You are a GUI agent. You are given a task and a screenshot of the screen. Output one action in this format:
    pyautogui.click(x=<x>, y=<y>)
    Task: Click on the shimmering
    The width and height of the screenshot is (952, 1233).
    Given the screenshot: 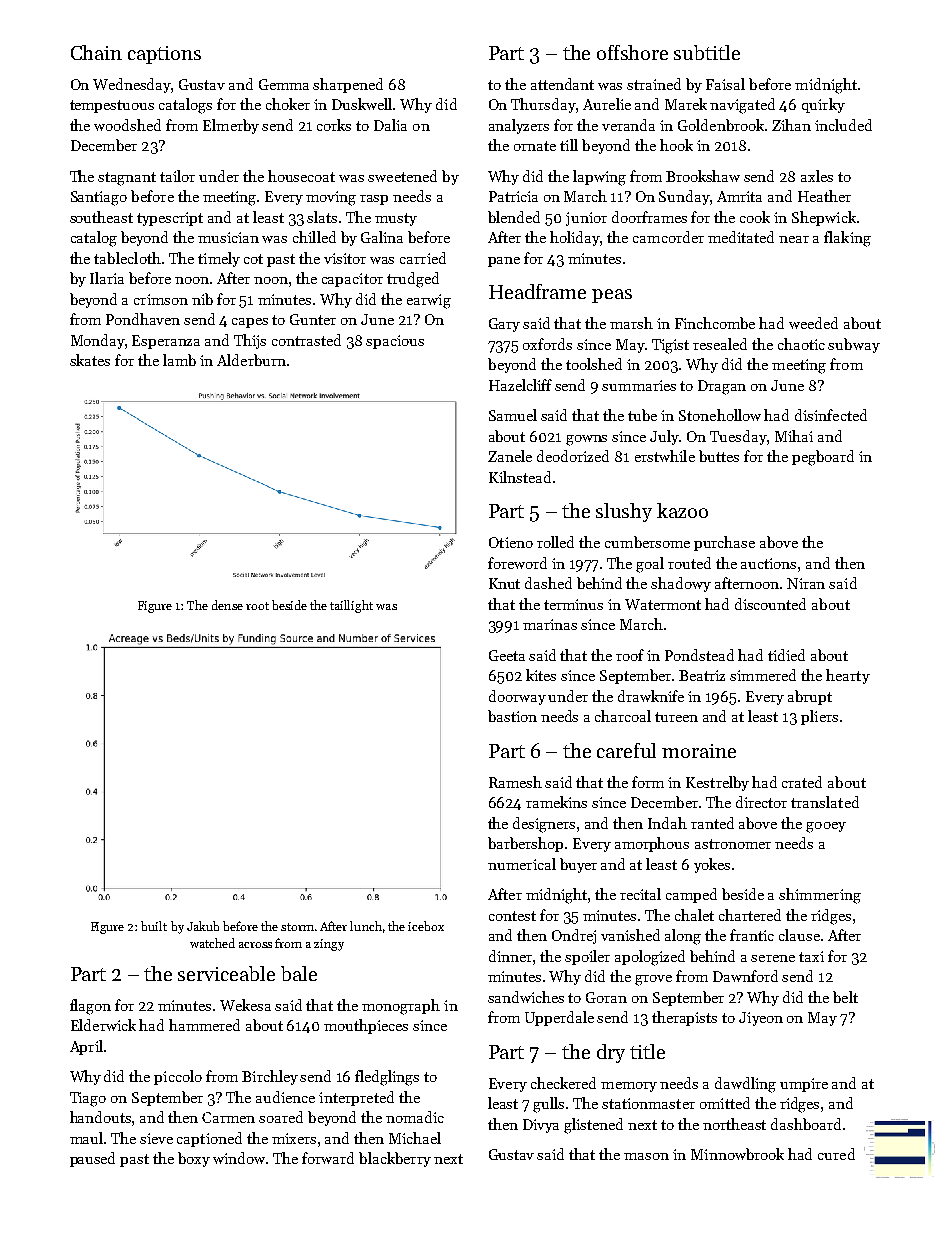 What is the action you would take?
    pyautogui.click(x=820, y=896)
